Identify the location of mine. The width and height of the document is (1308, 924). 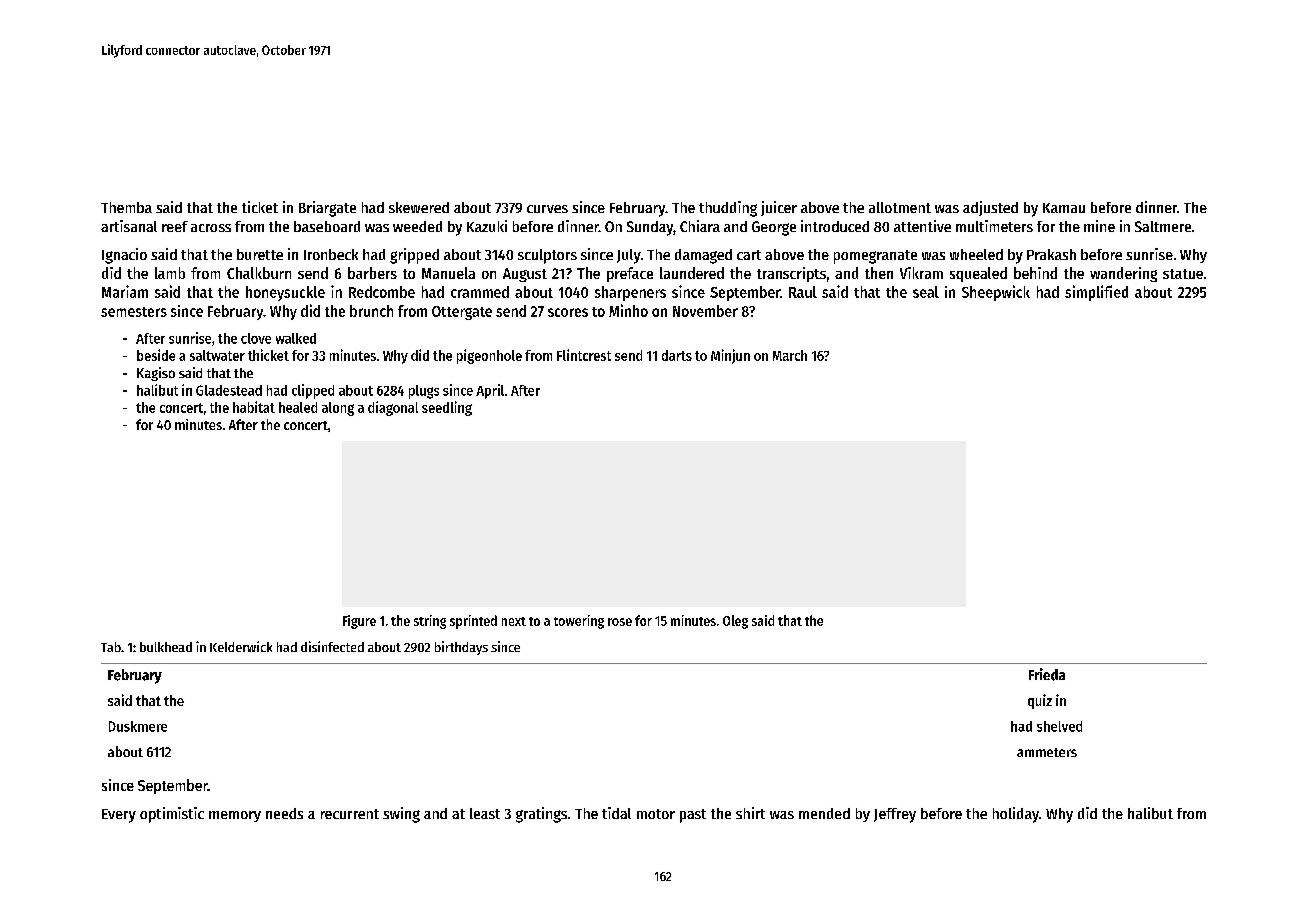
(1099, 226).
